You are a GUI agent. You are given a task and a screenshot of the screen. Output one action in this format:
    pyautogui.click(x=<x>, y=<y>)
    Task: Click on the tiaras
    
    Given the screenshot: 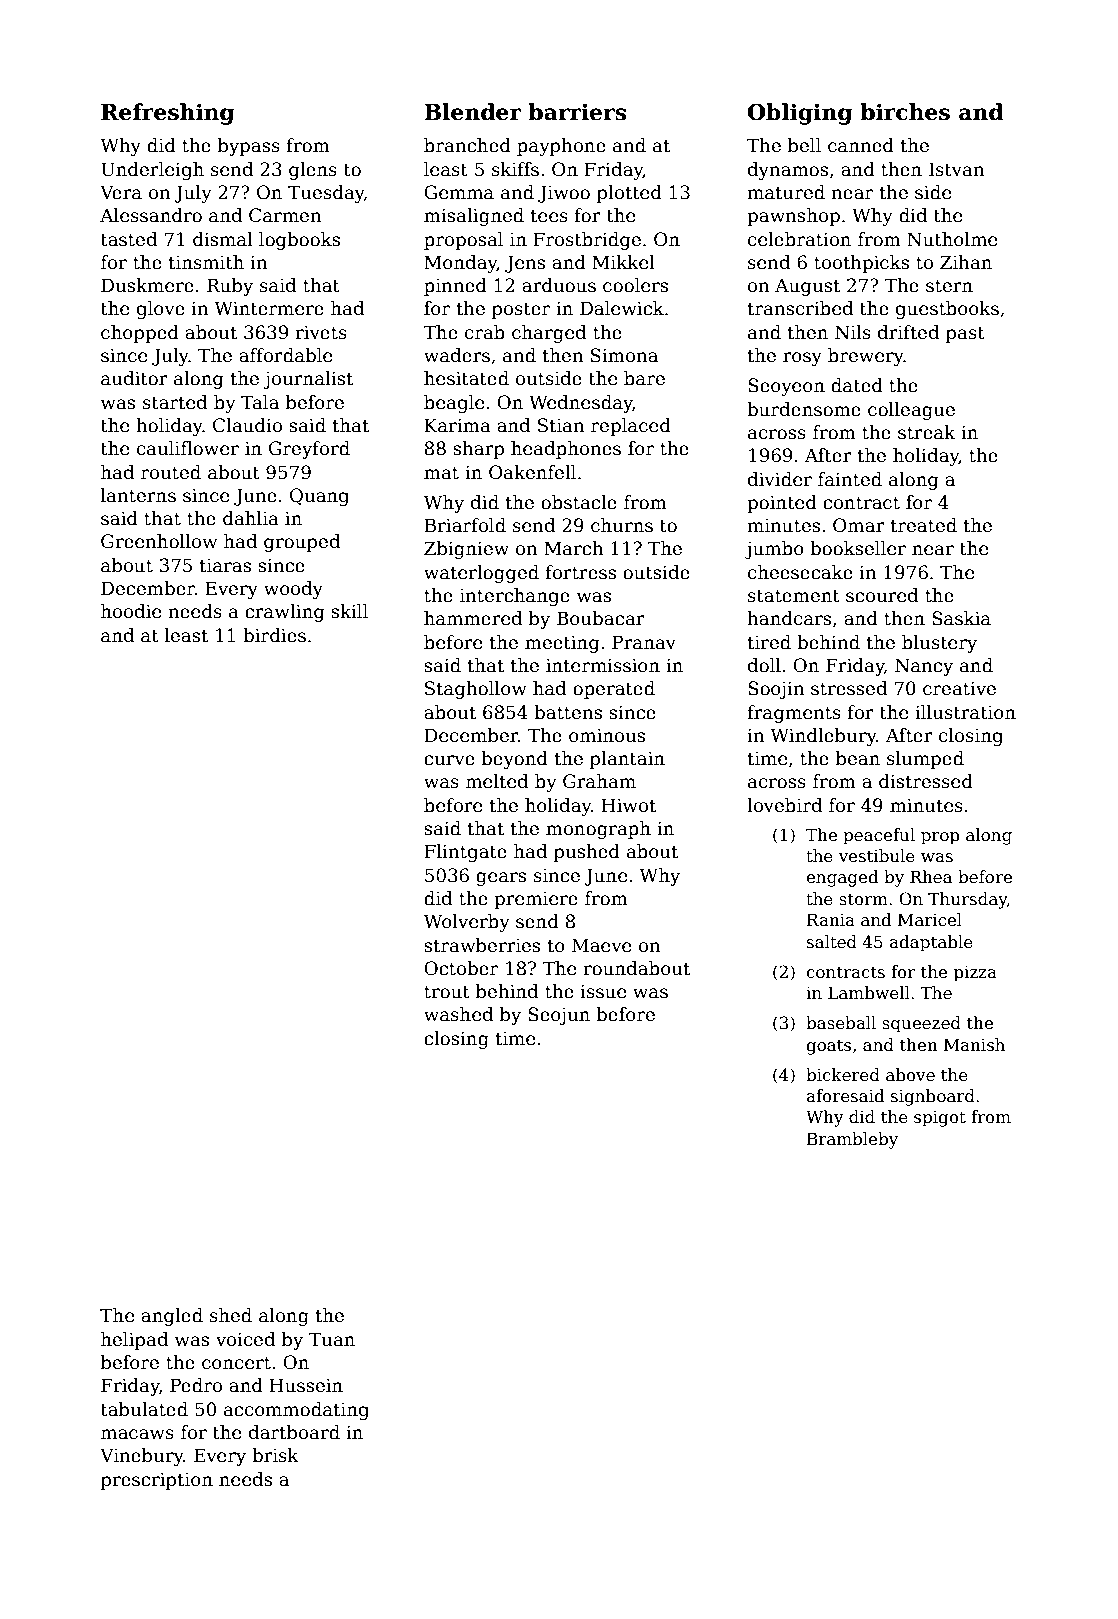 What is the action you would take?
    pyautogui.click(x=225, y=566)
